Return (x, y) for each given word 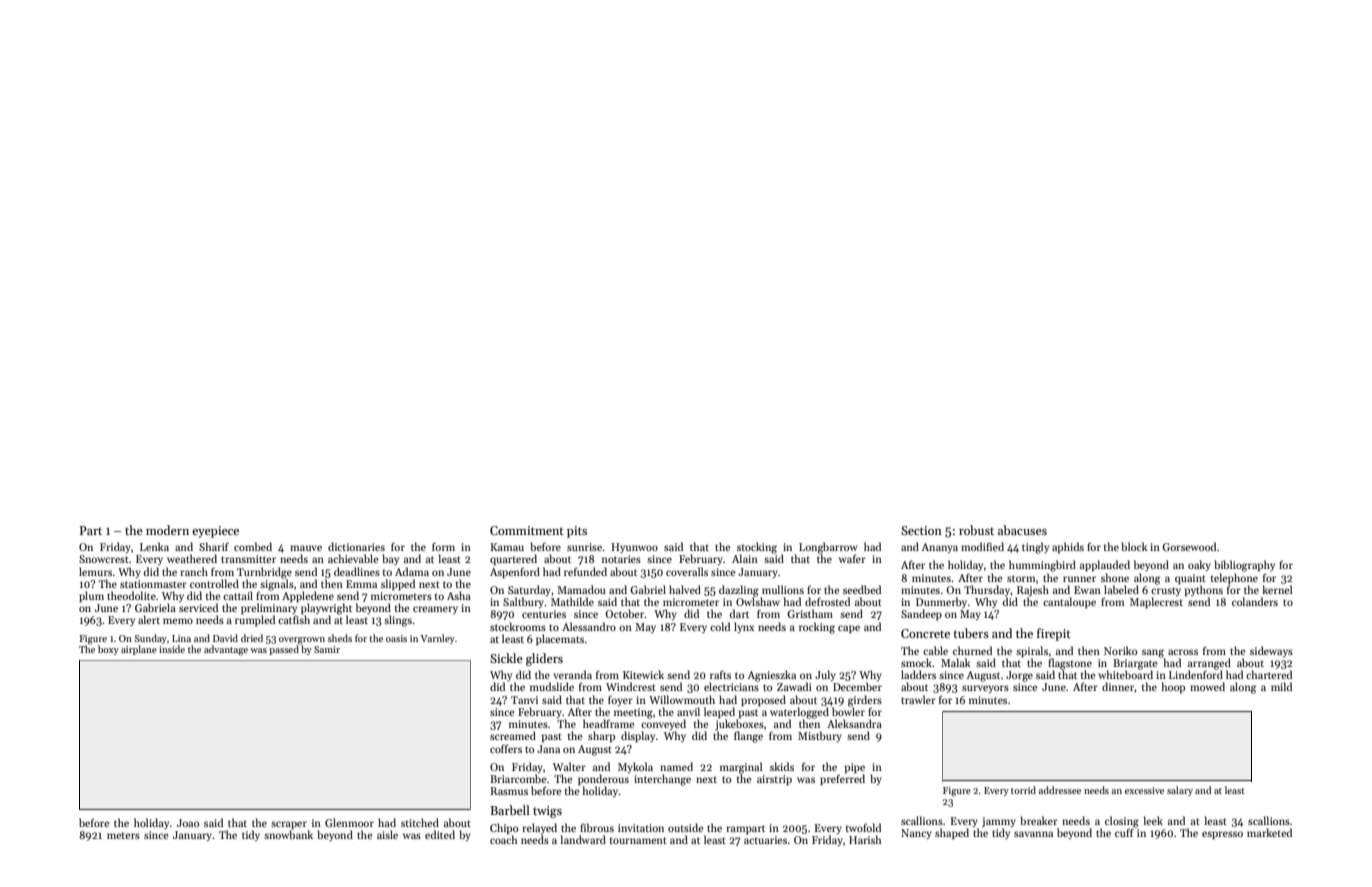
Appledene (308, 597)
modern (167, 530)
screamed (513, 735)
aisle (387, 834)
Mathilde (572, 601)
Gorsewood (1189, 546)
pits (577, 532)
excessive (1144, 790)
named (676, 766)
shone (1115, 577)
